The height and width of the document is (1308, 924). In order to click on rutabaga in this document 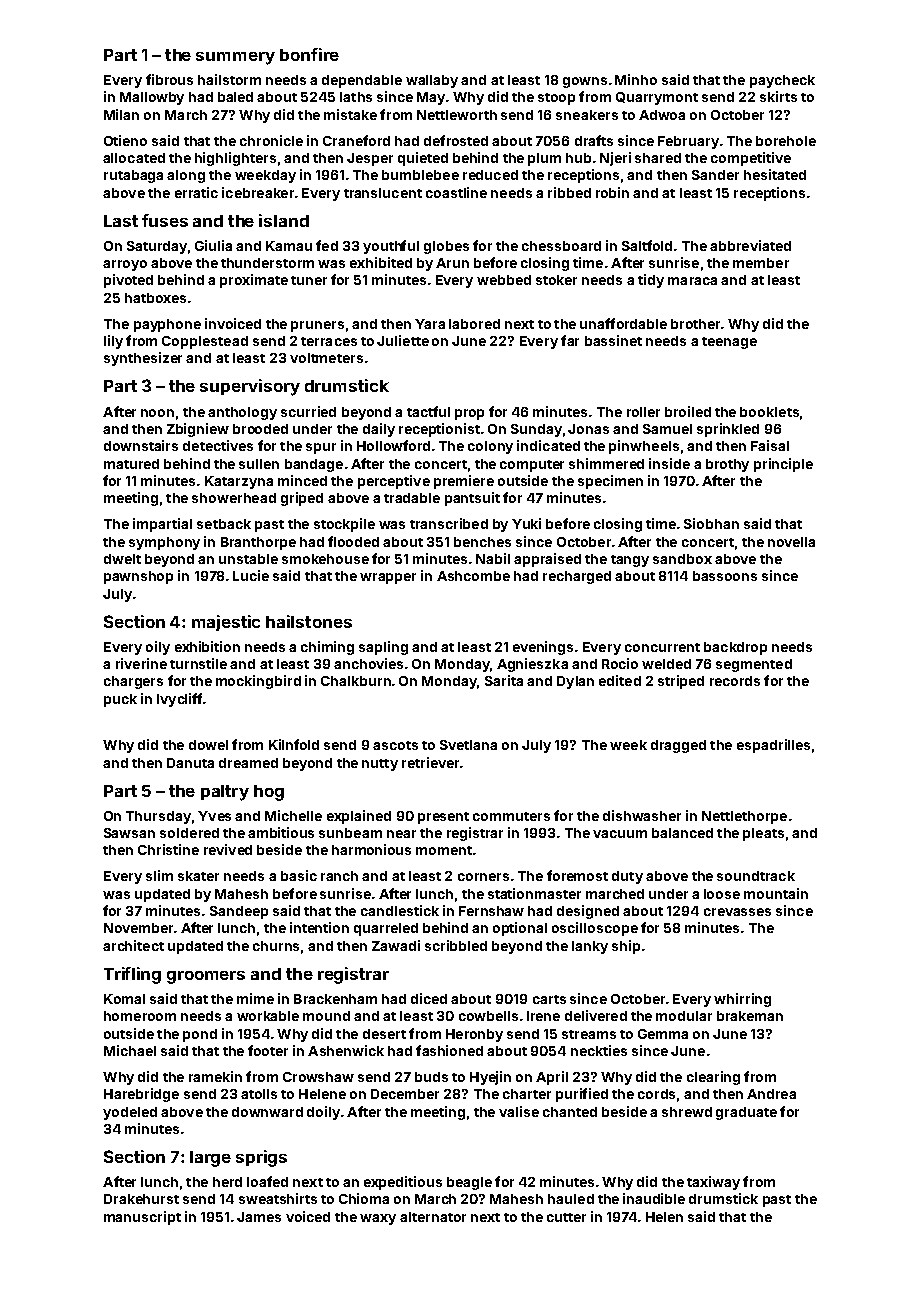, I will do `click(133, 176)`.
